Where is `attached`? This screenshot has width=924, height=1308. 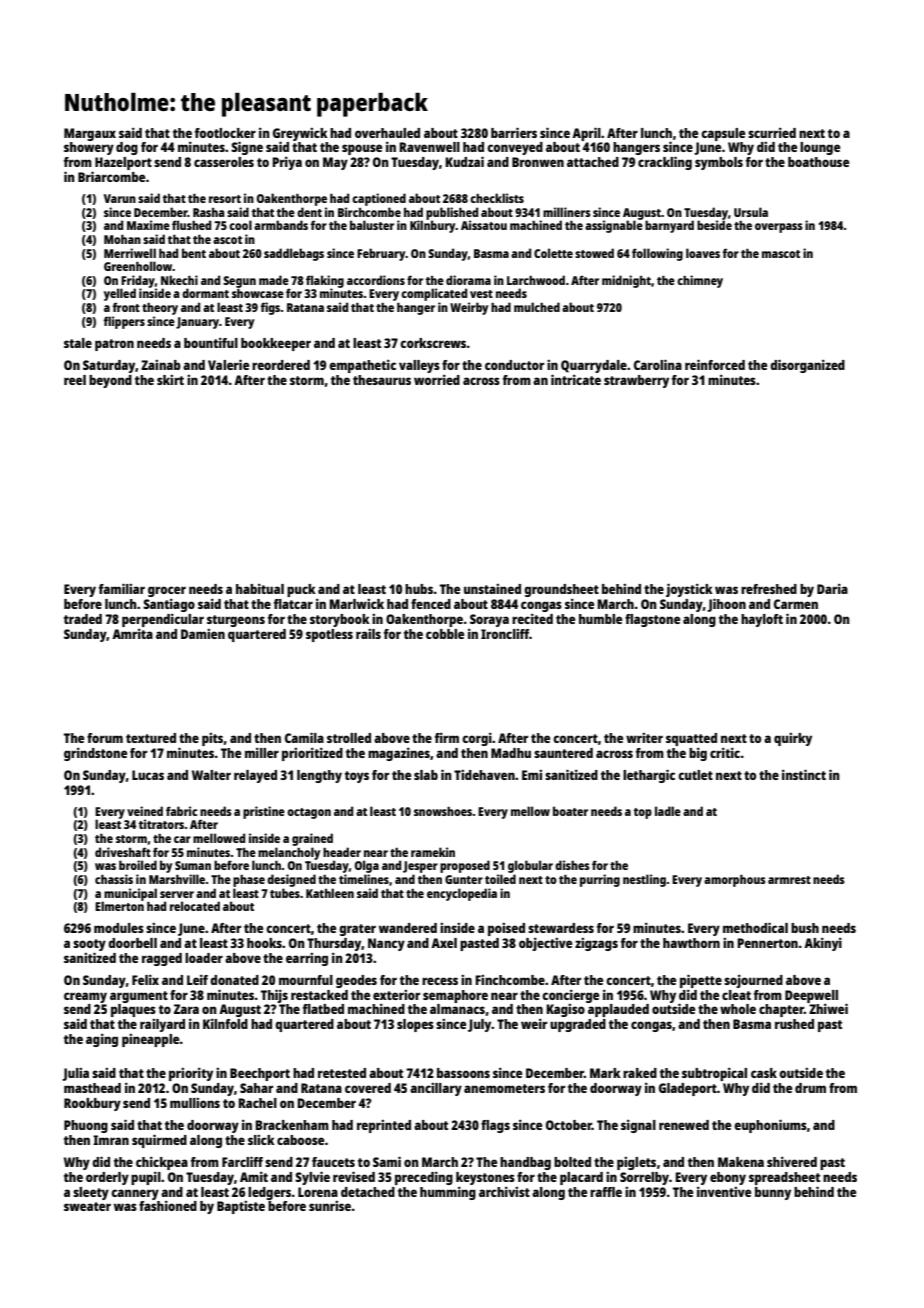 attached is located at coordinates (593, 162).
